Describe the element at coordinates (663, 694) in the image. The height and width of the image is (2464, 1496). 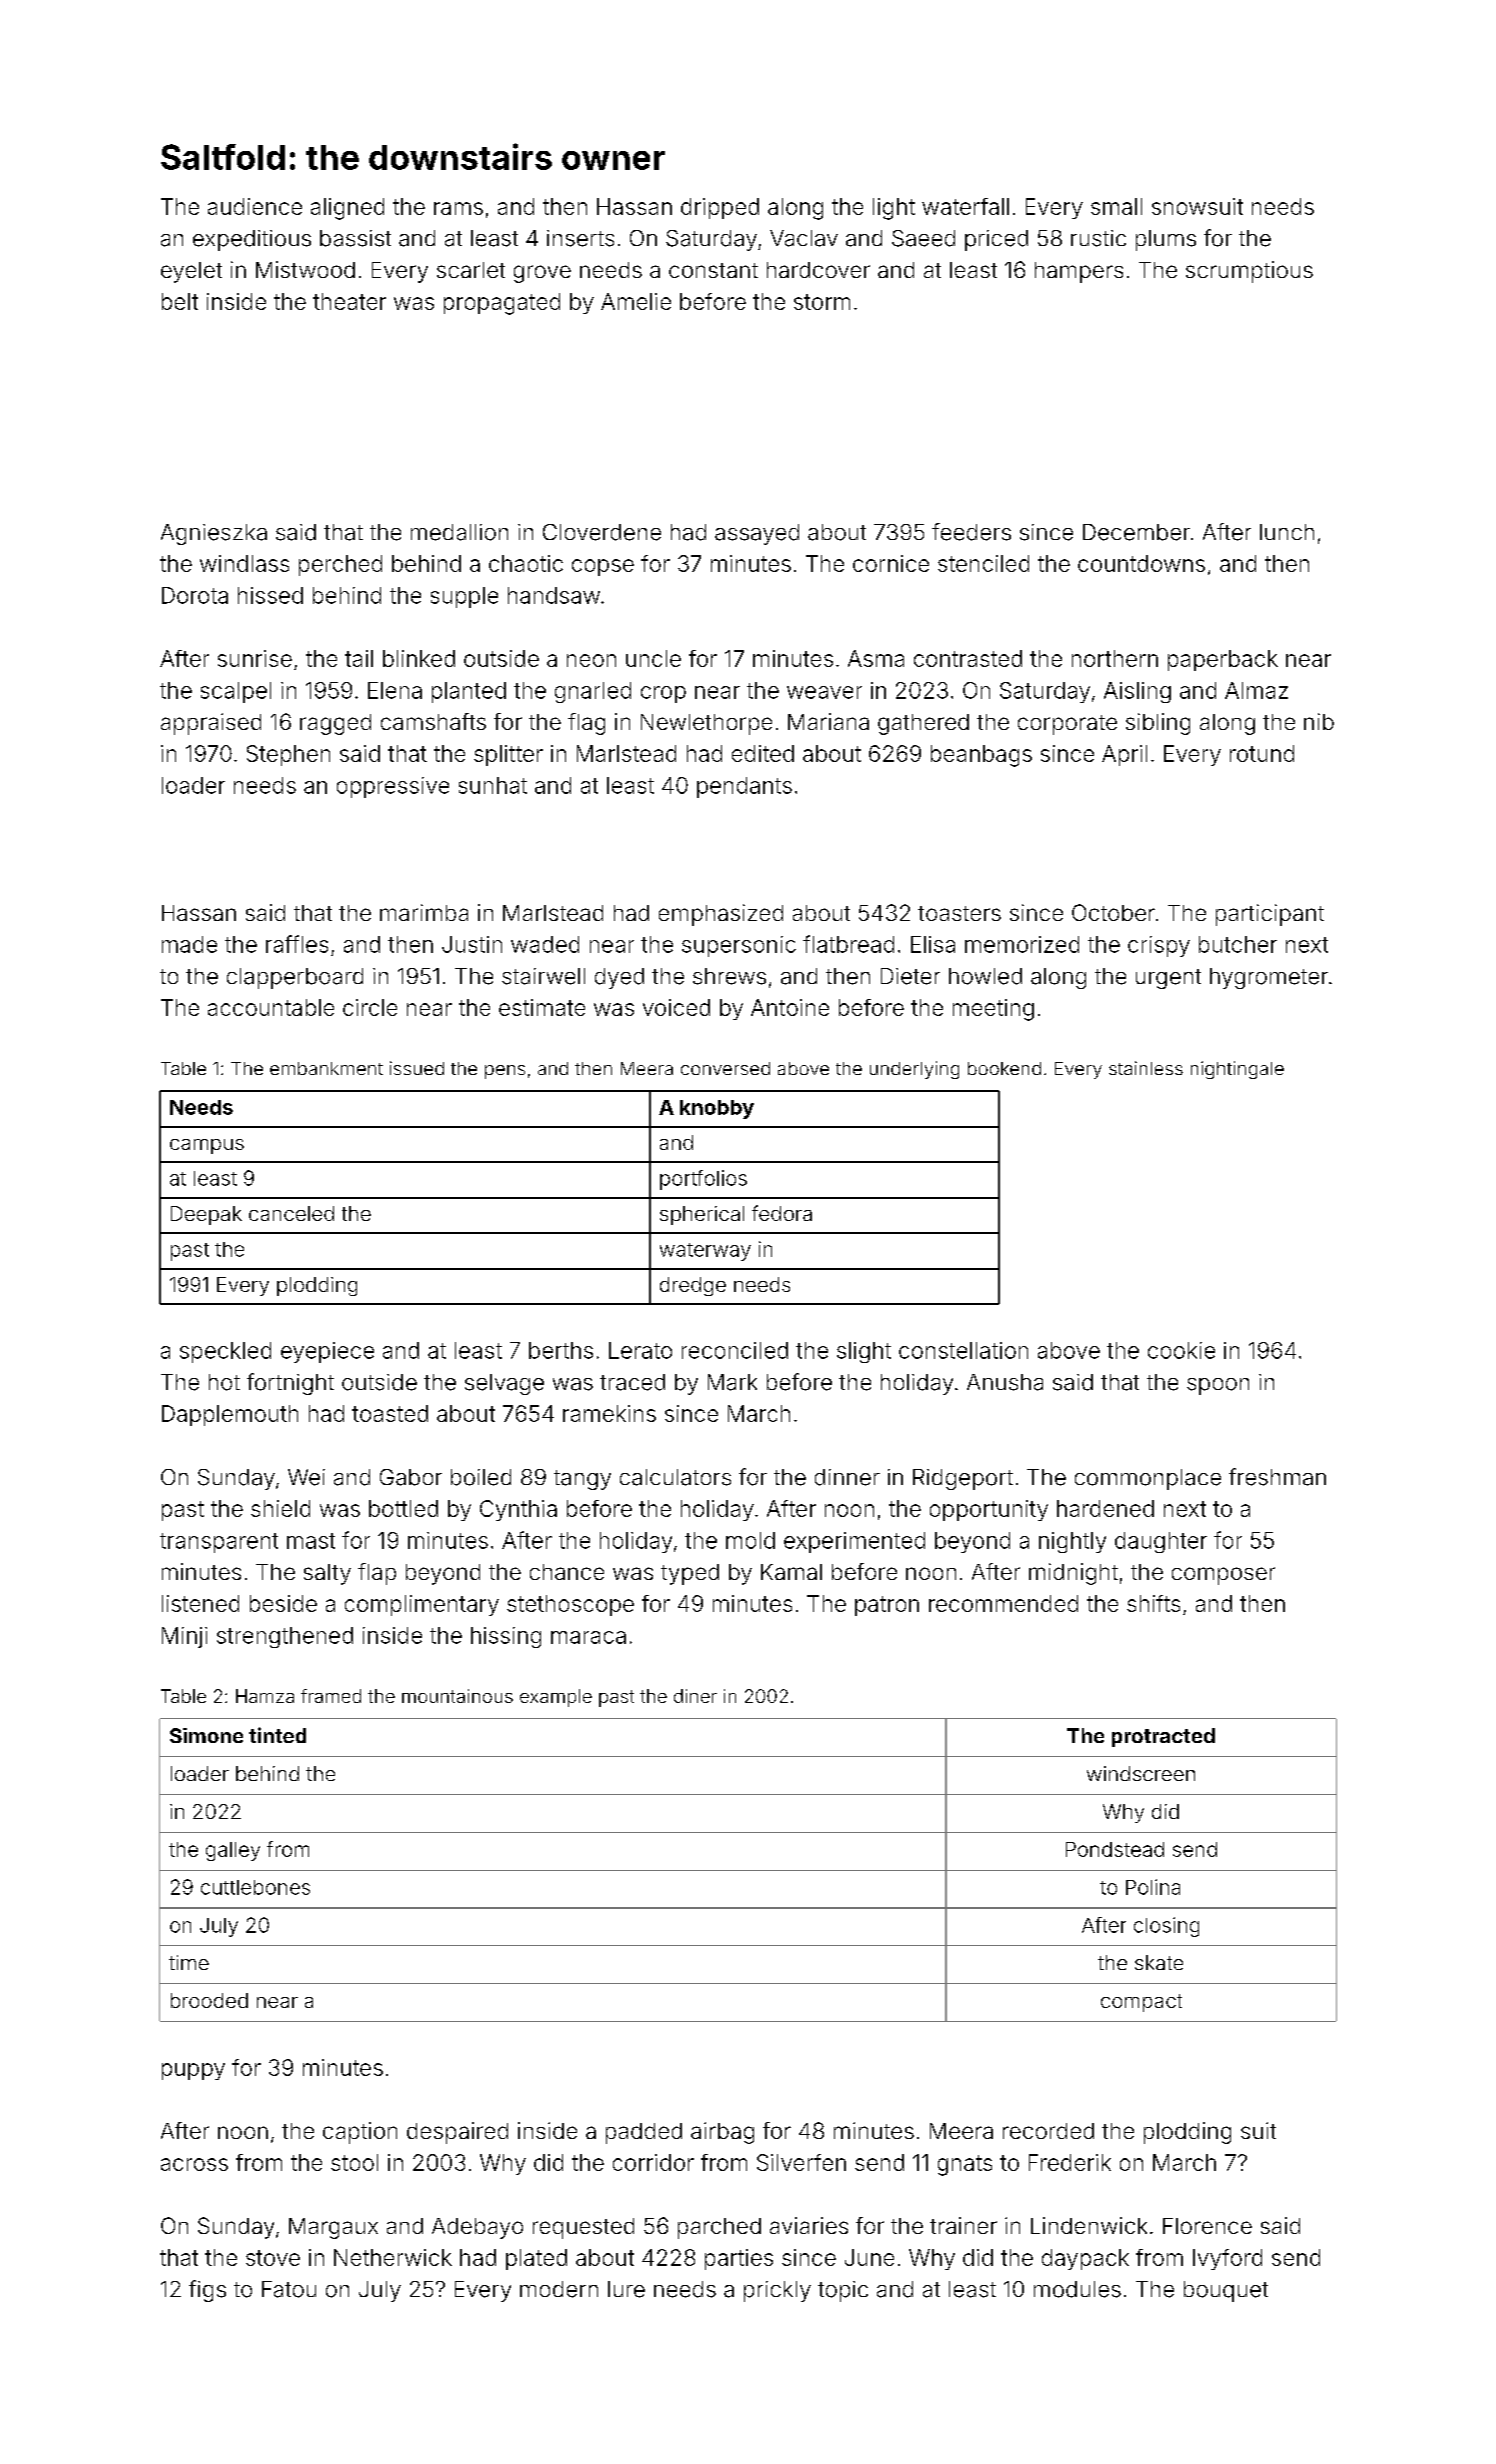
I see `crop` at that location.
